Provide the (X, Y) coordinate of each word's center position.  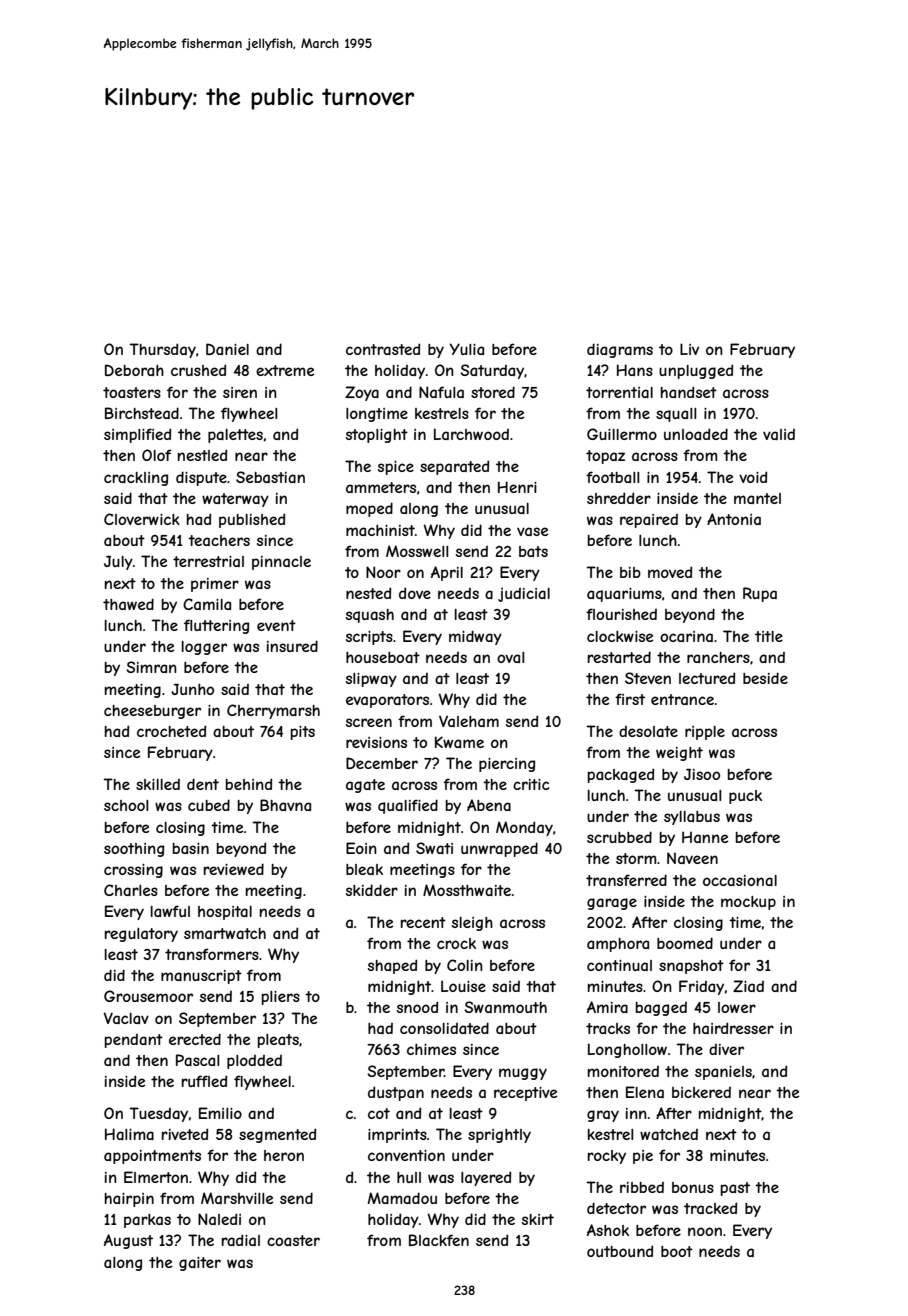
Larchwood (471, 434)
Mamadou (402, 1198)
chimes (431, 1049)
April (447, 573)
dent (203, 784)
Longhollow (627, 1050)
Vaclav (126, 1018)
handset (689, 392)
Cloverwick (142, 519)
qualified (408, 806)
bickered (701, 1092)
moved (670, 572)
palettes (235, 436)
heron (284, 1155)
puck (745, 797)
